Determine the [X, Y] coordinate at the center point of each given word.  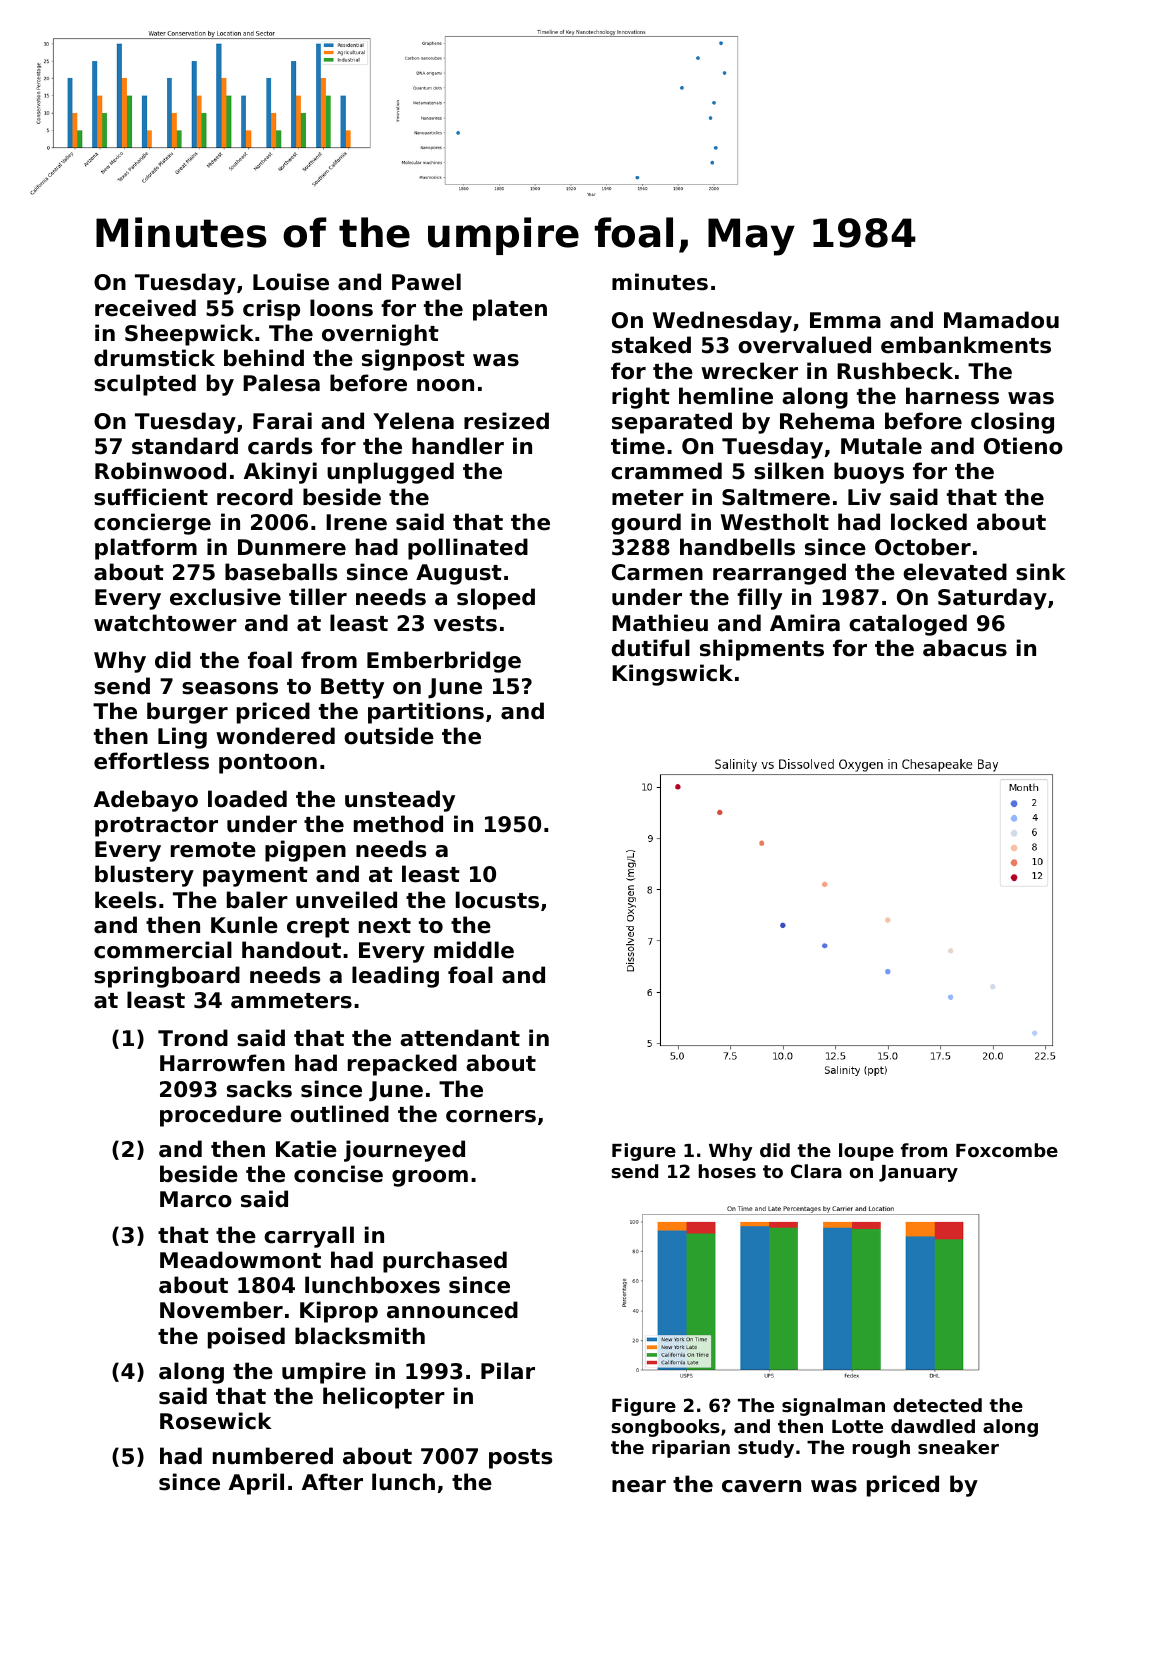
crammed [666, 471]
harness [952, 396]
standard [185, 446]
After [332, 1482]
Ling [182, 738]
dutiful [650, 648]
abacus [965, 648]
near [639, 1486]
